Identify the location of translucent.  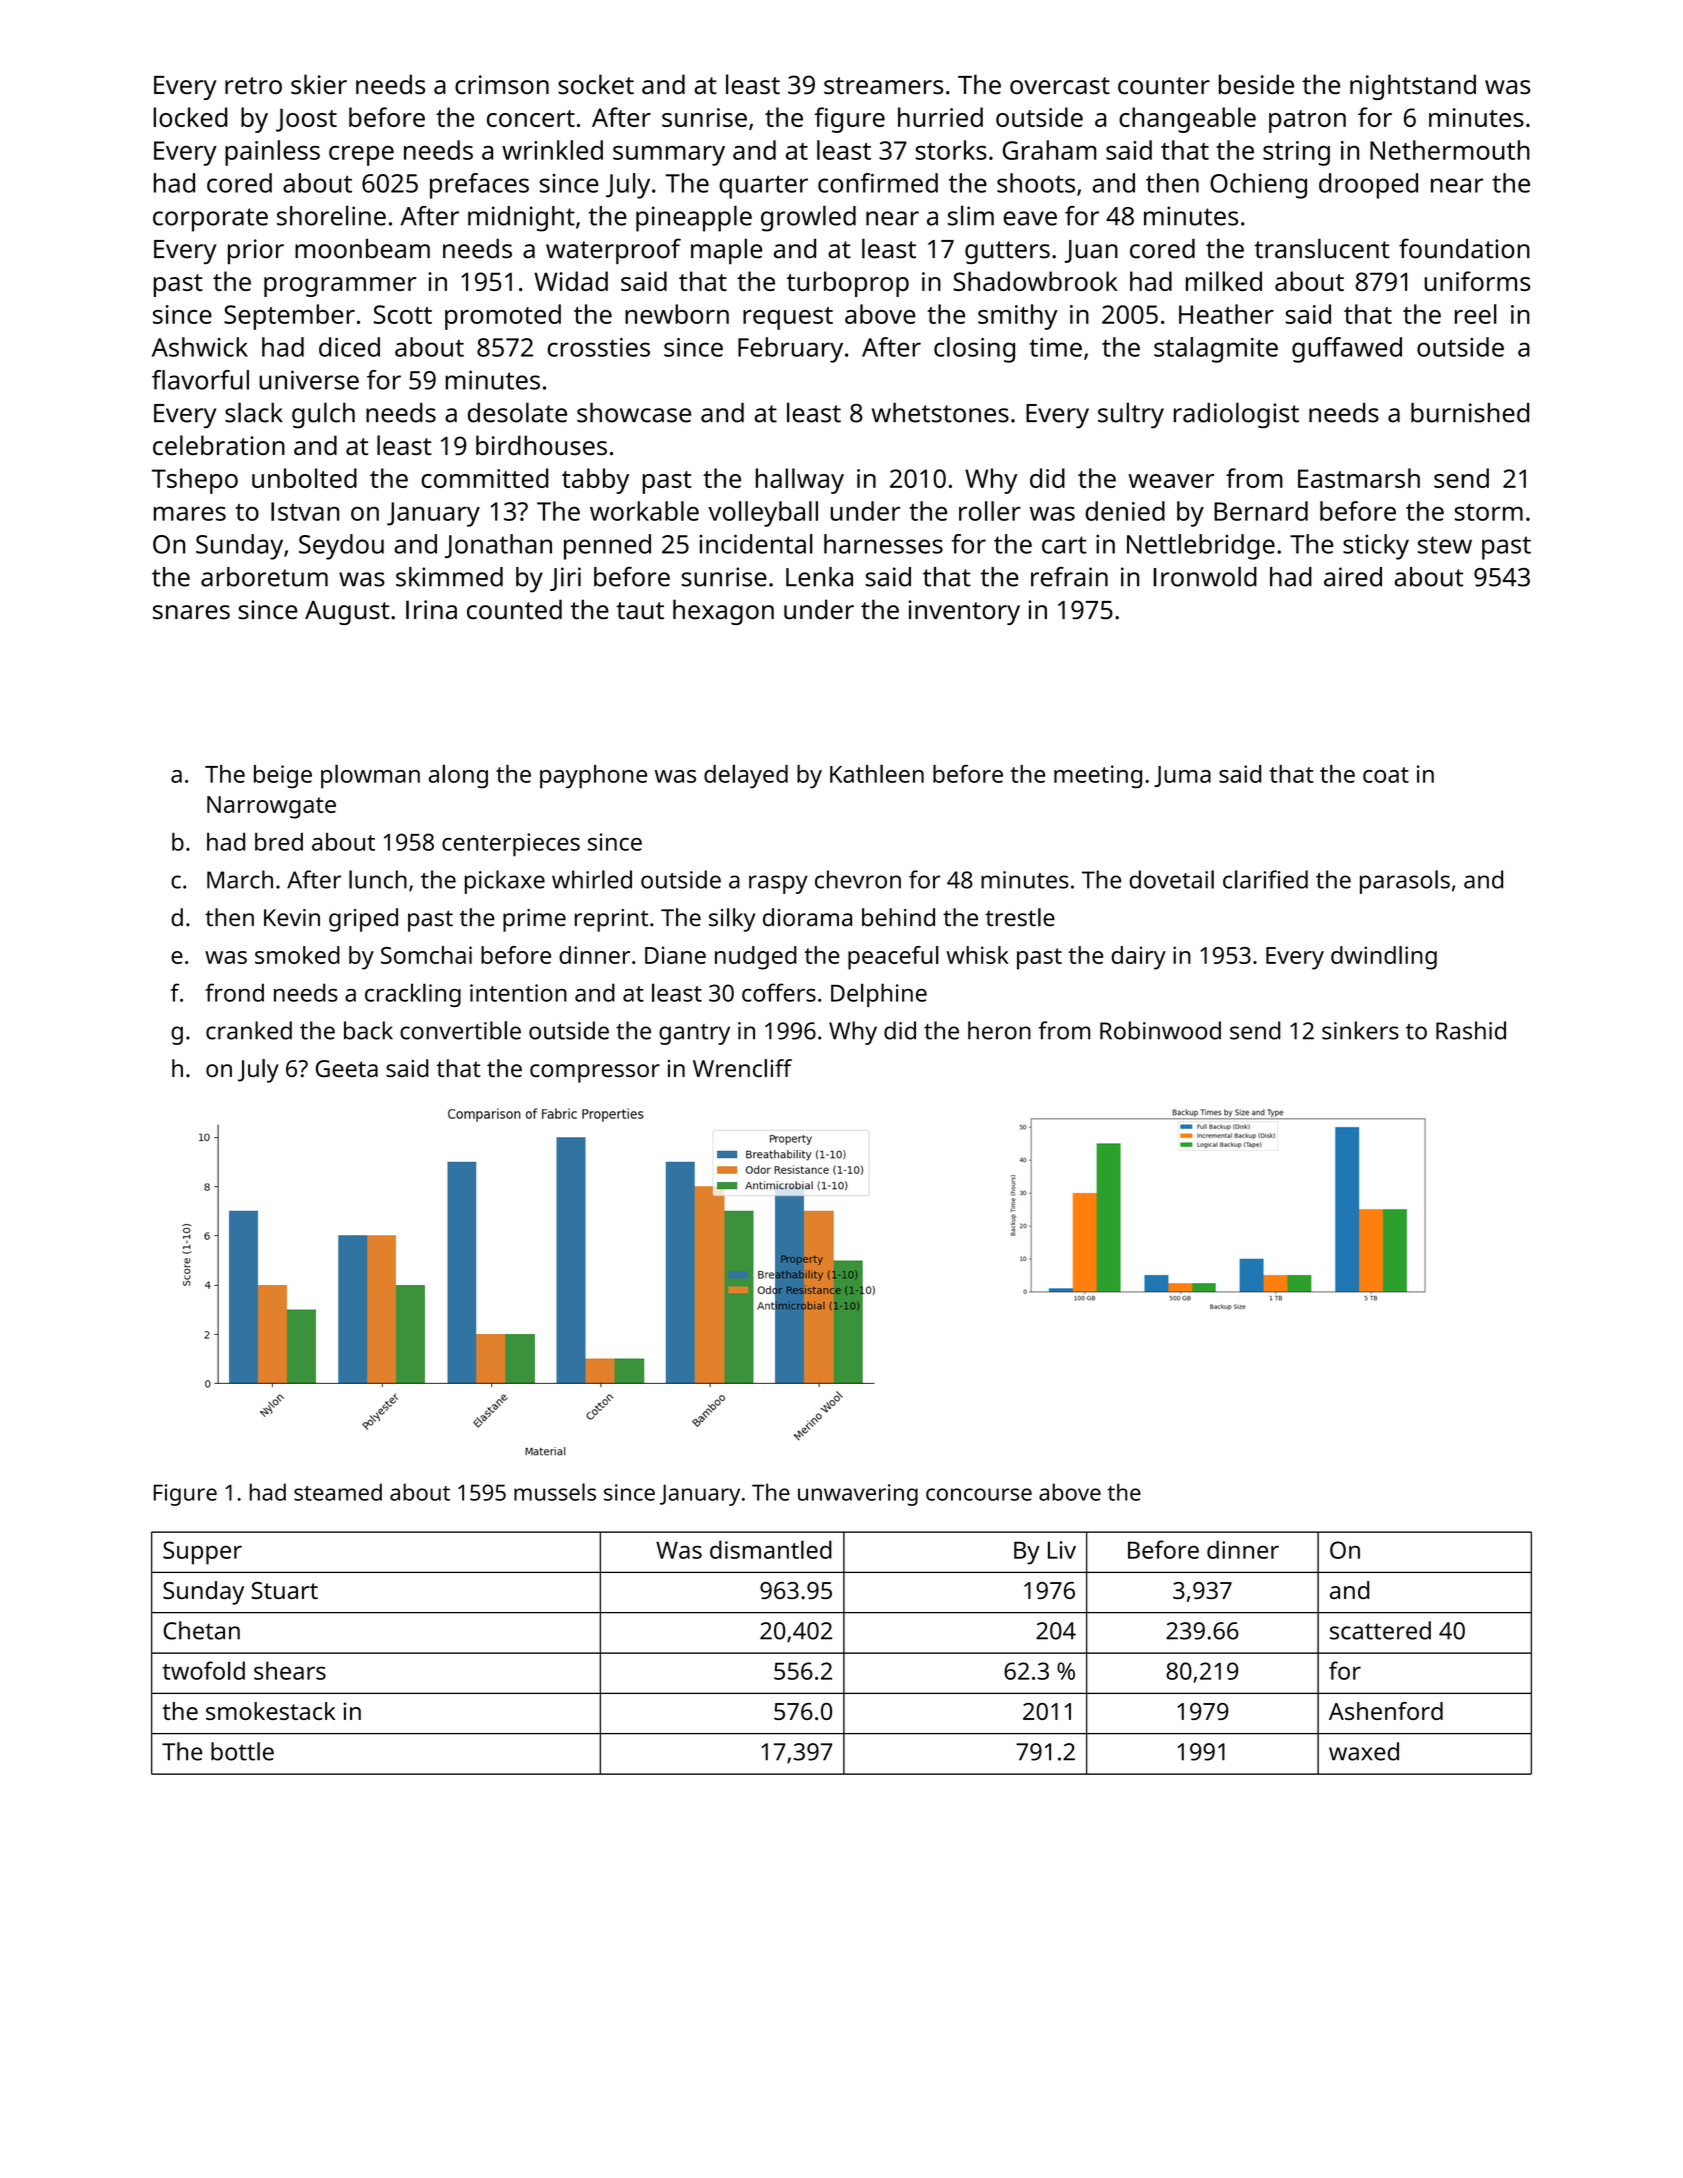
(1322, 248).
